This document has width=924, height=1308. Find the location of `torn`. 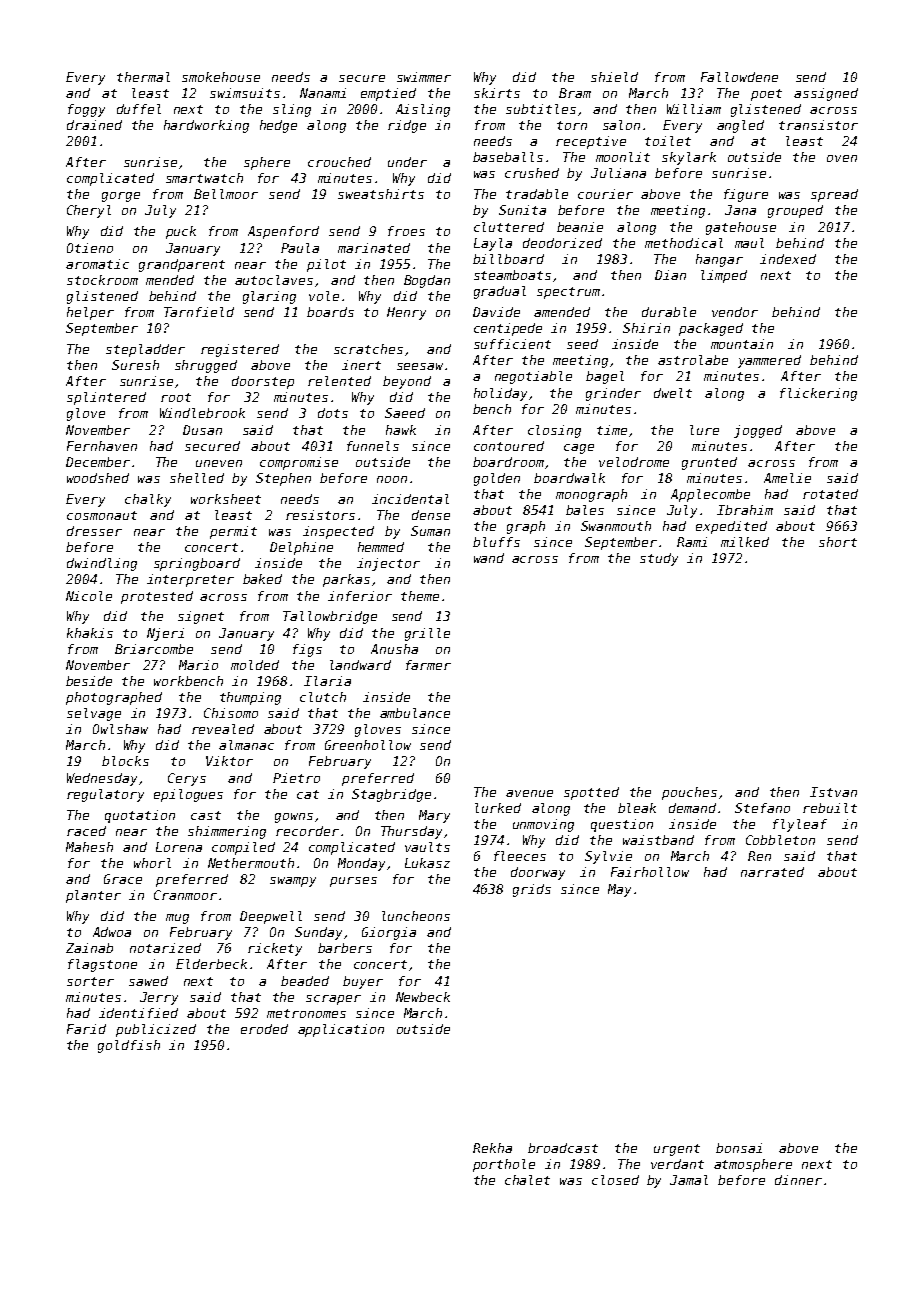

torn is located at coordinates (572, 125).
